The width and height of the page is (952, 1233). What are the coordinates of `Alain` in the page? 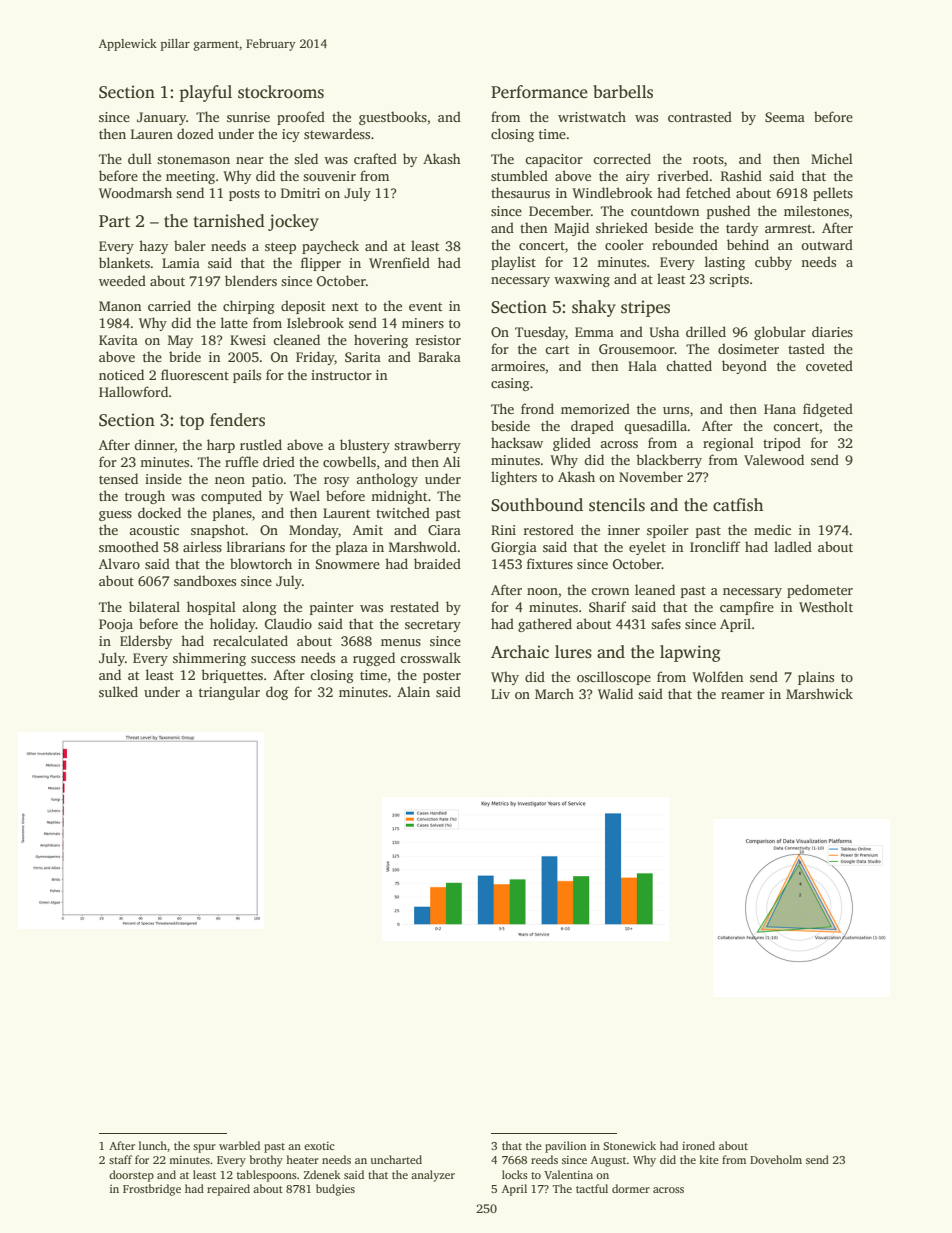 It's located at (413, 691).
